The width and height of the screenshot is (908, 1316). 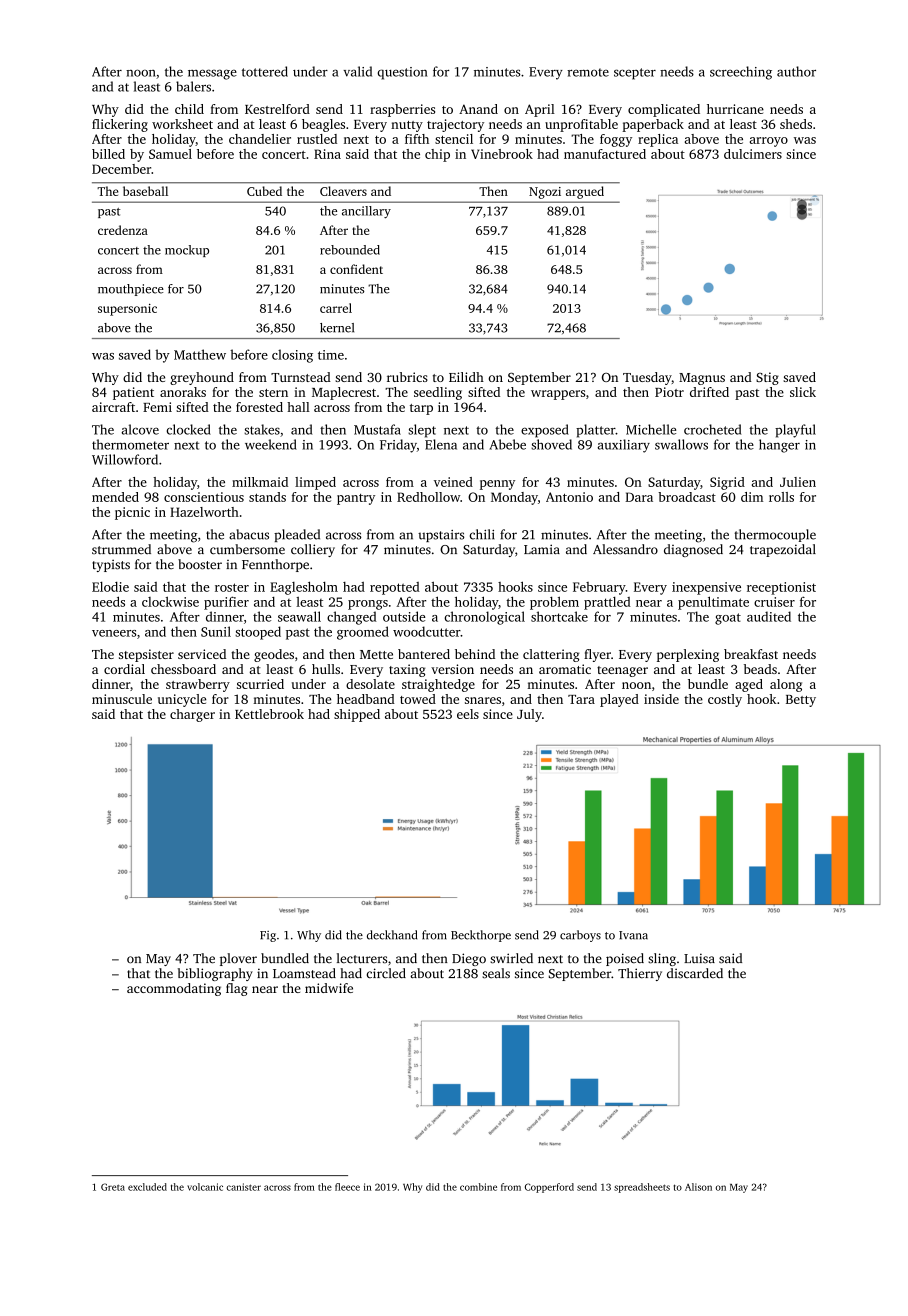 What do you see at coordinates (124, 669) in the screenshot?
I see `cordial` at bounding box center [124, 669].
